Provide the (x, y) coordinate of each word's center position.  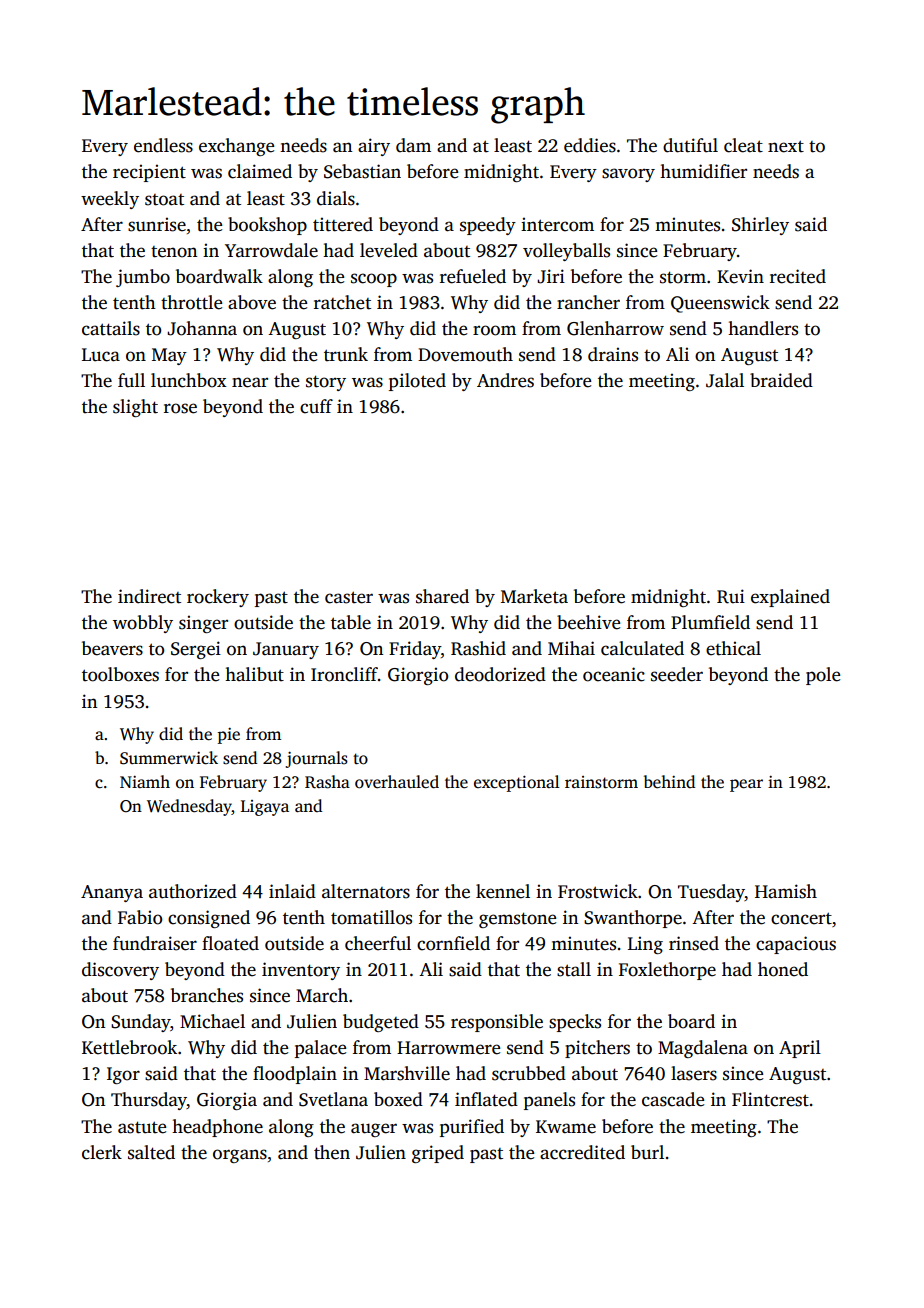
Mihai (571, 648)
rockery (218, 598)
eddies (590, 145)
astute (142, 1127)
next (786, 146)
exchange (236, 147)
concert (801, 918)
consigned (209, 919)
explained (790, 598)
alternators (366, 891)
